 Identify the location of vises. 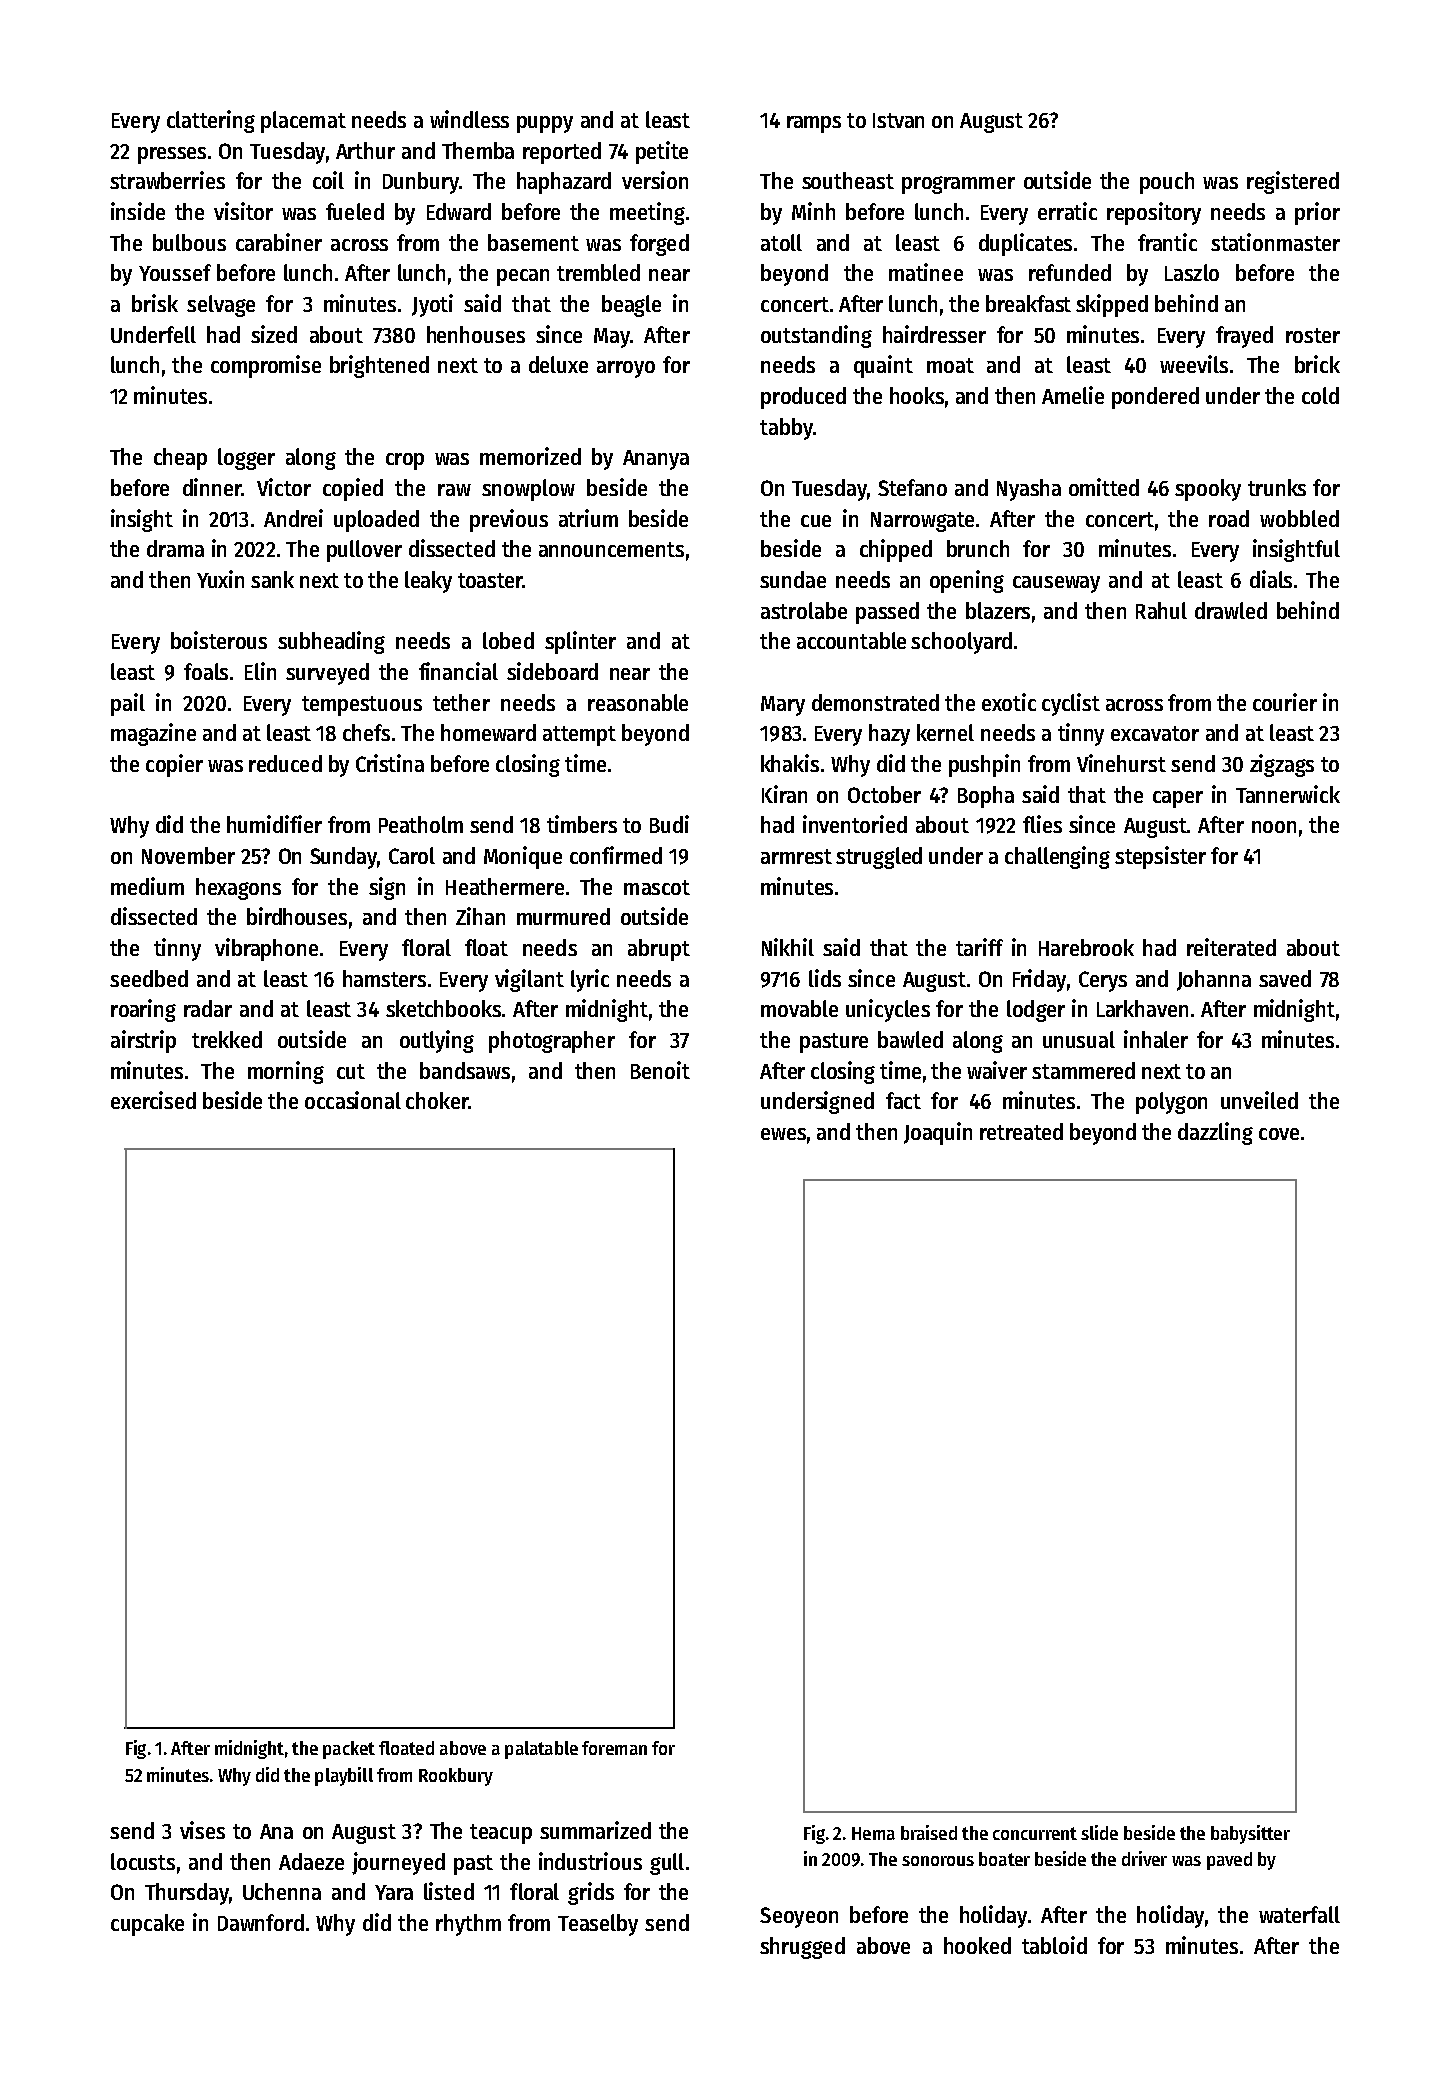
(202, 1830).
